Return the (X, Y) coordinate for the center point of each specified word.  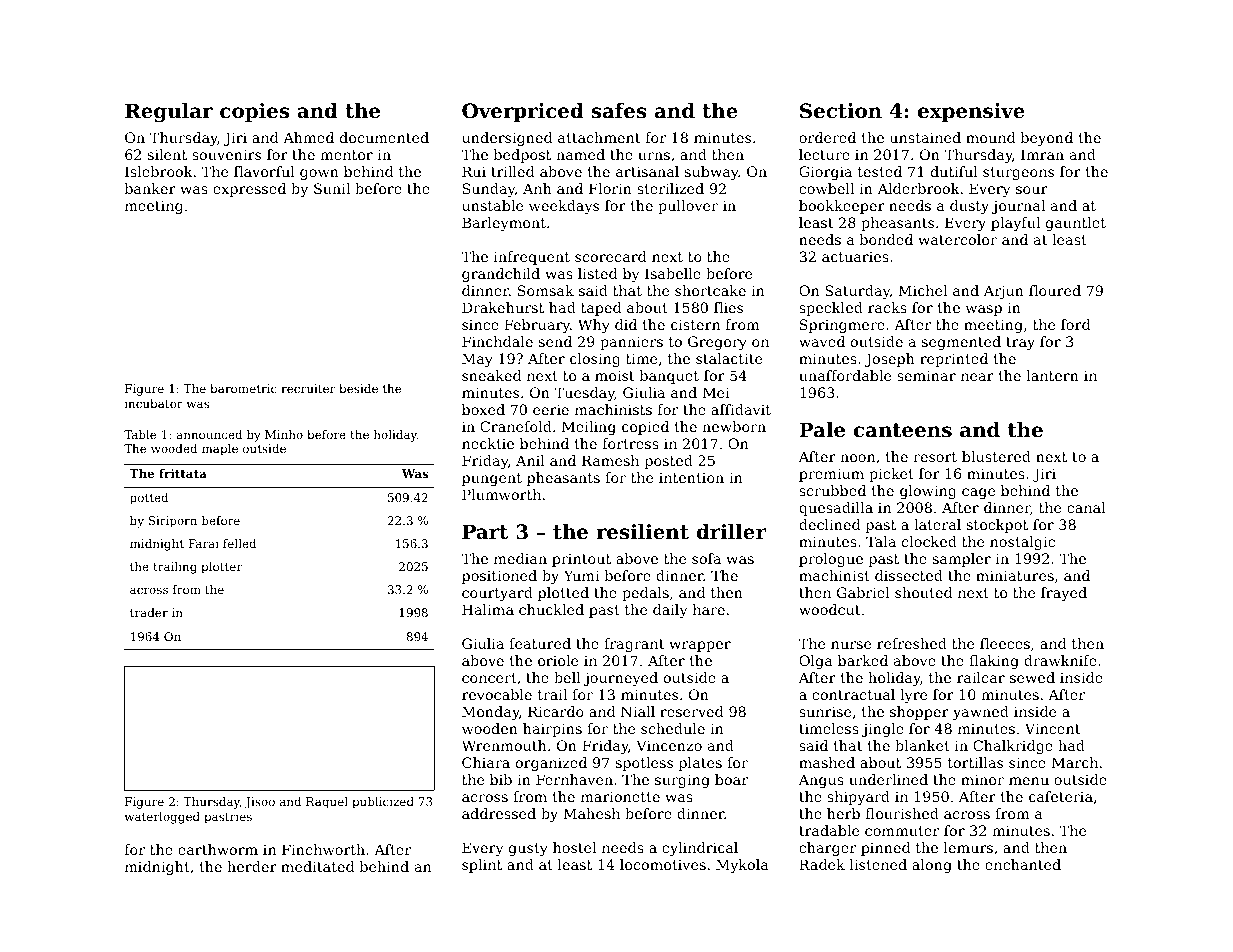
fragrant (634, 645)
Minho (284, 434)
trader (149, 612)
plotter (221, 568)
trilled (512, 171)
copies (254, 112)
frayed (1064, 594)
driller (731, 532)
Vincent (1053, 728)
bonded (886, 239)
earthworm (218, 849)
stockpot (997, 526)
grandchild (501, 275)
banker (150, 188)
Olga (816, 662)
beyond (1047, 139)
